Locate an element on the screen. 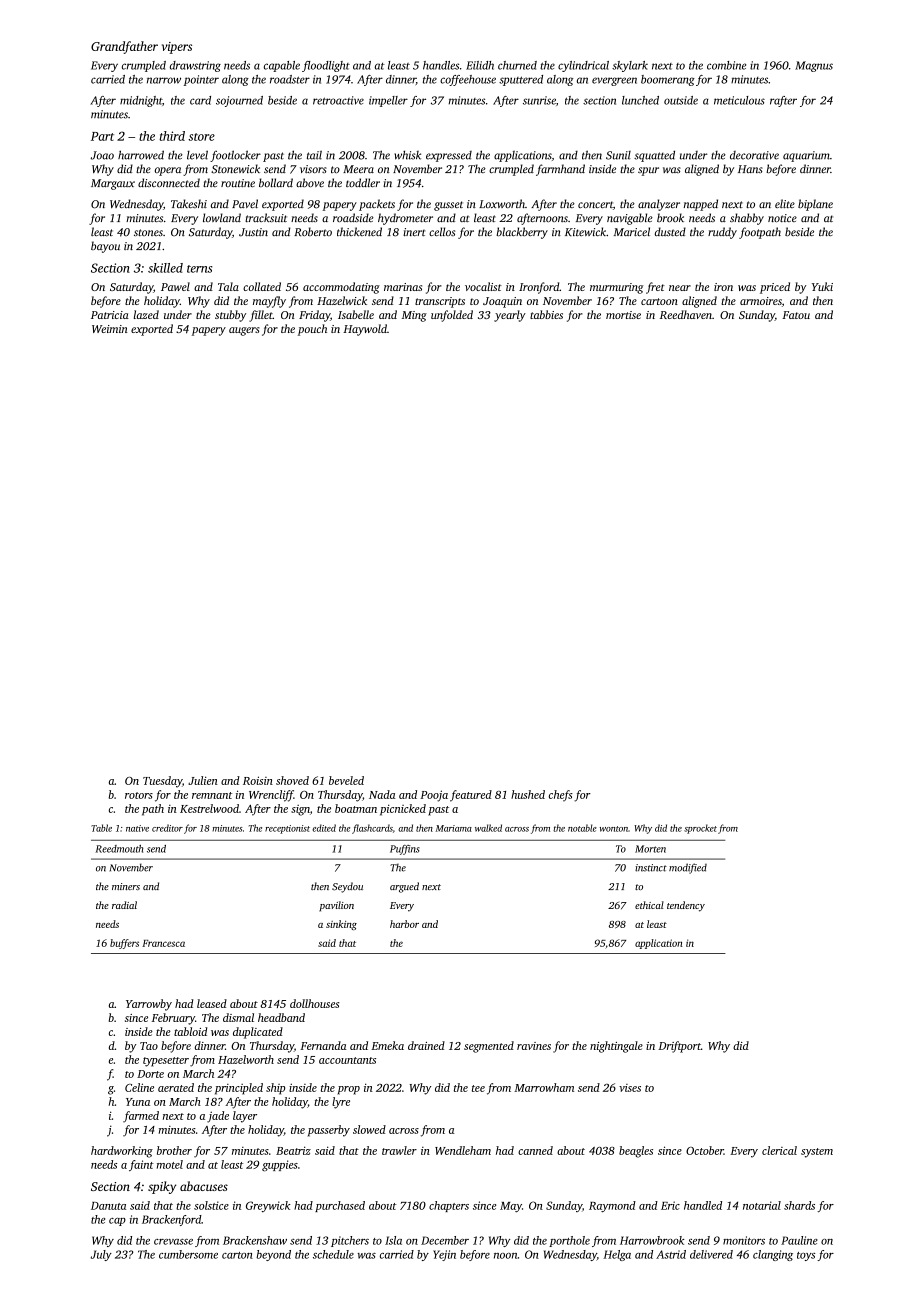  Grandfather is located at coordinates (124, 47).
